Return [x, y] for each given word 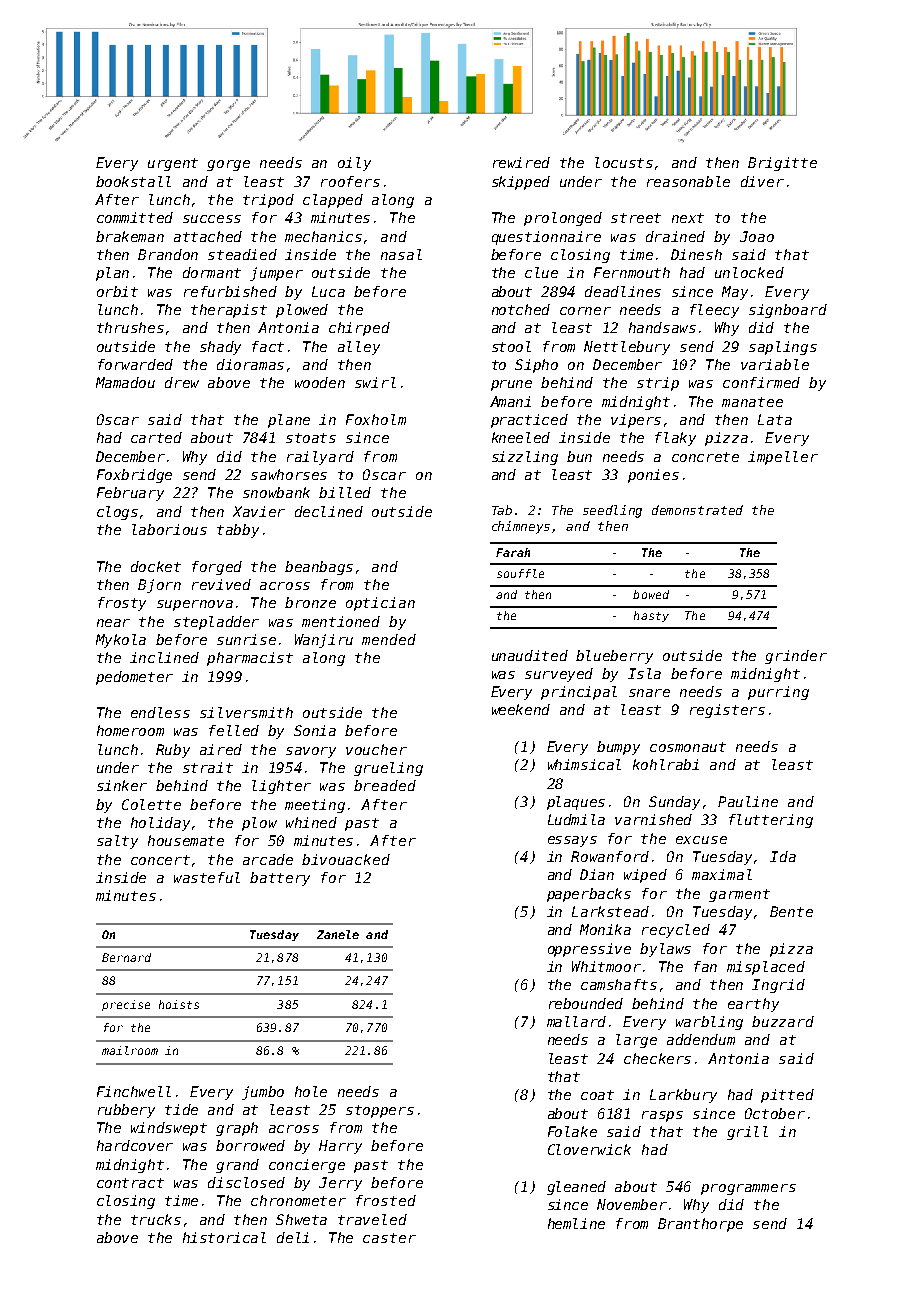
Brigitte [782, 164]
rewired [521, 162]
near [113, 623]
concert [160, 860]
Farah [513, 552]
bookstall [133, 181]
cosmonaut [688, 747]
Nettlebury [627, 348]
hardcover [135, 1145]
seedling [612, 511]
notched [521, 309]
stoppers [380, 1111]
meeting [315, 806]
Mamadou [125, 382]
